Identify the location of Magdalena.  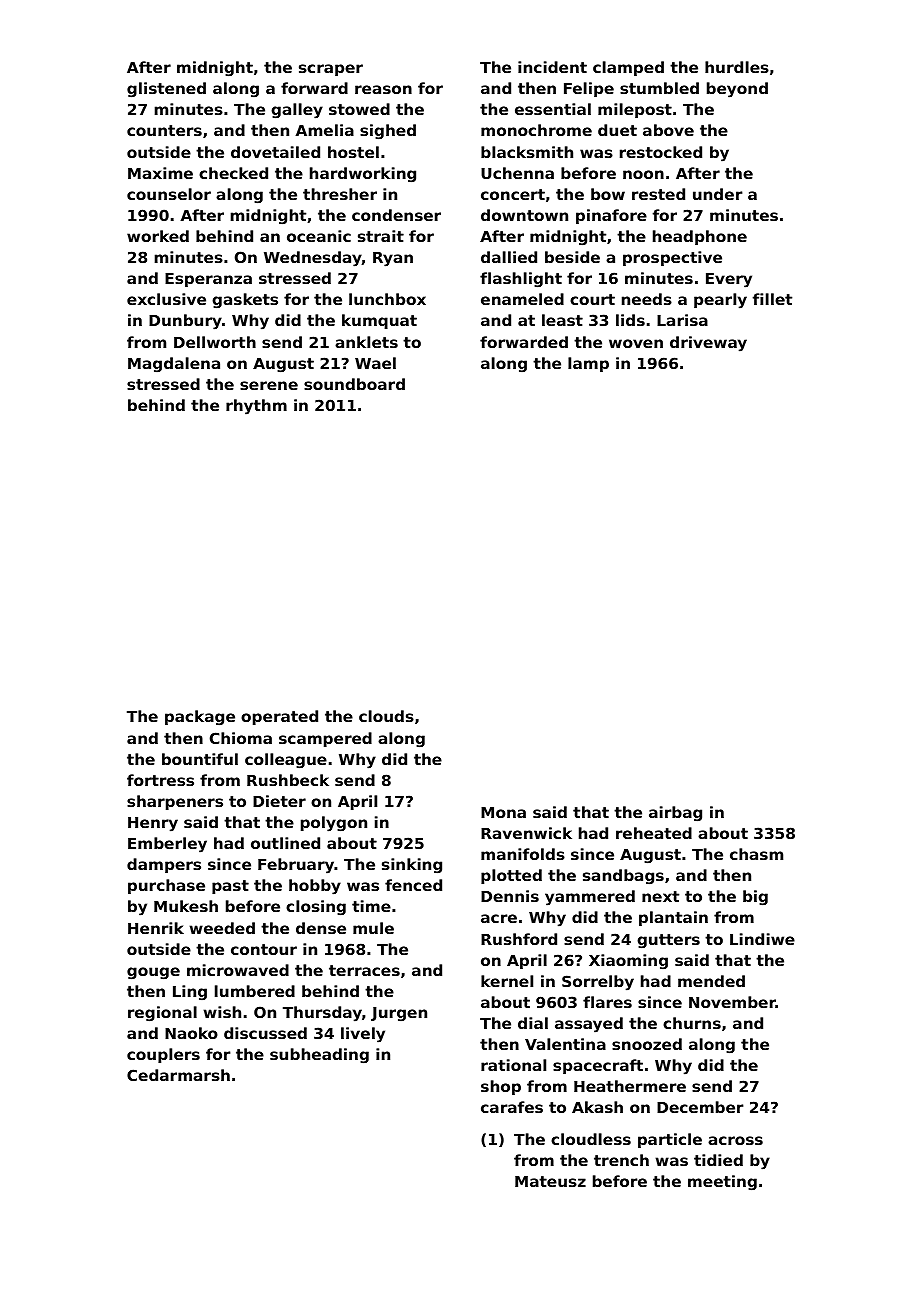
(174, 365).
